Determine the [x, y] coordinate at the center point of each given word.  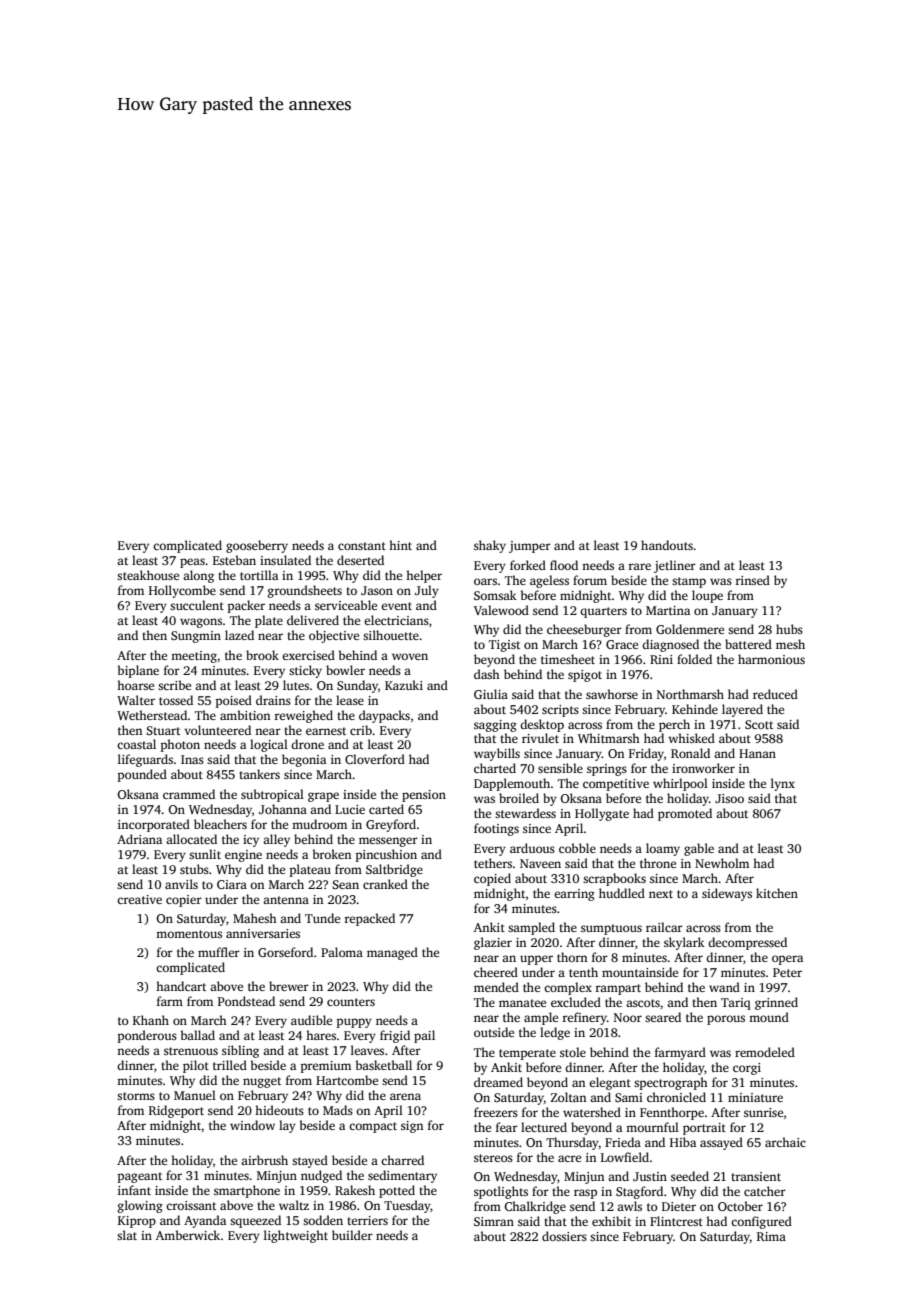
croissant [191, 1205]
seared [663, 1017]
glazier [493, 943]
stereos [493, 1158]
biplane [138, 671]
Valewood [501, 610]
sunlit [205, 854]
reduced [775, 694]
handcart [181, 986]
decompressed [747, 943]
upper [536, 960]
